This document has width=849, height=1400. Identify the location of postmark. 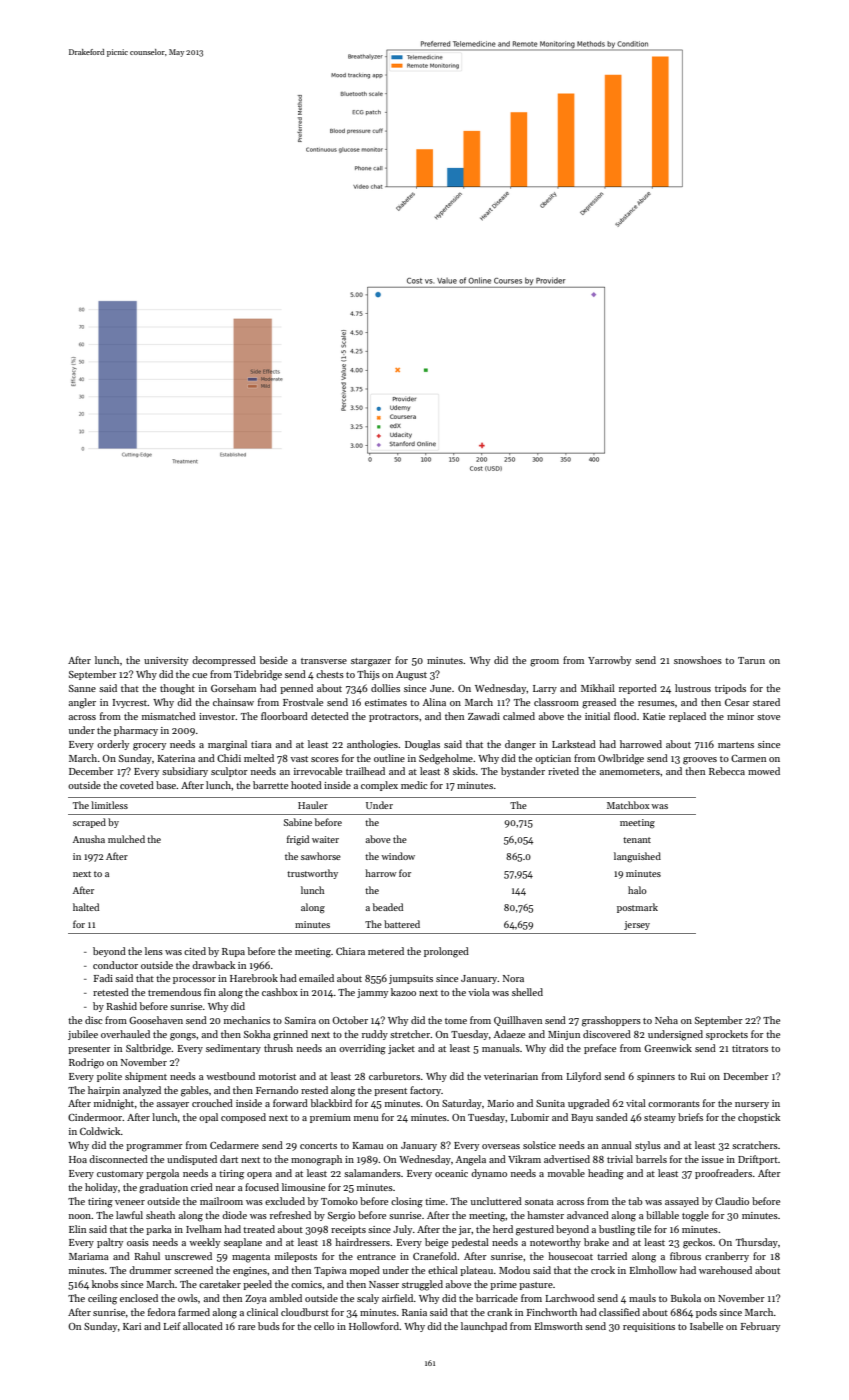
(637, 908).
